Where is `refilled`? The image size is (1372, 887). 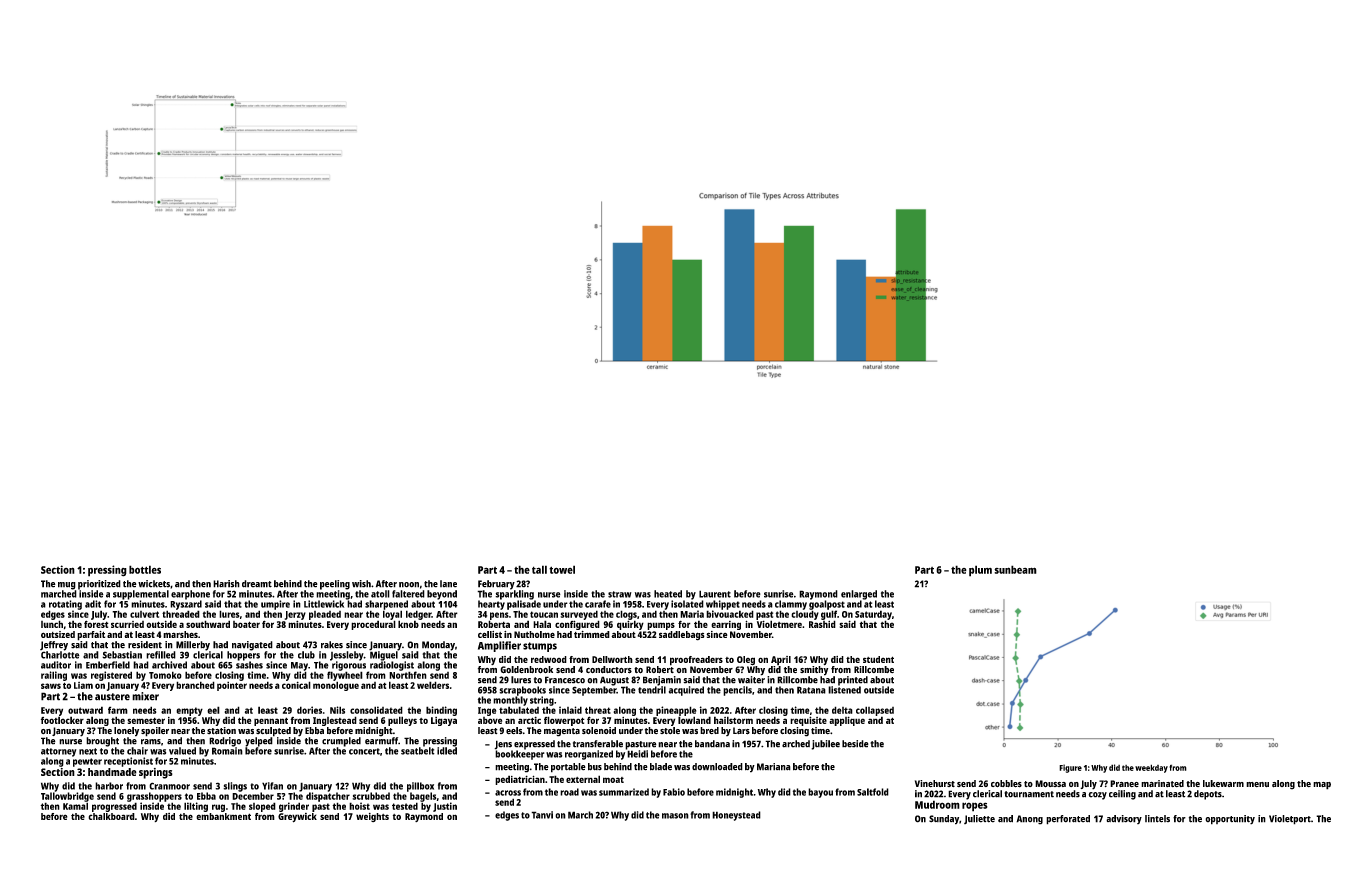 refilled is located at coordinates (161, 655).
